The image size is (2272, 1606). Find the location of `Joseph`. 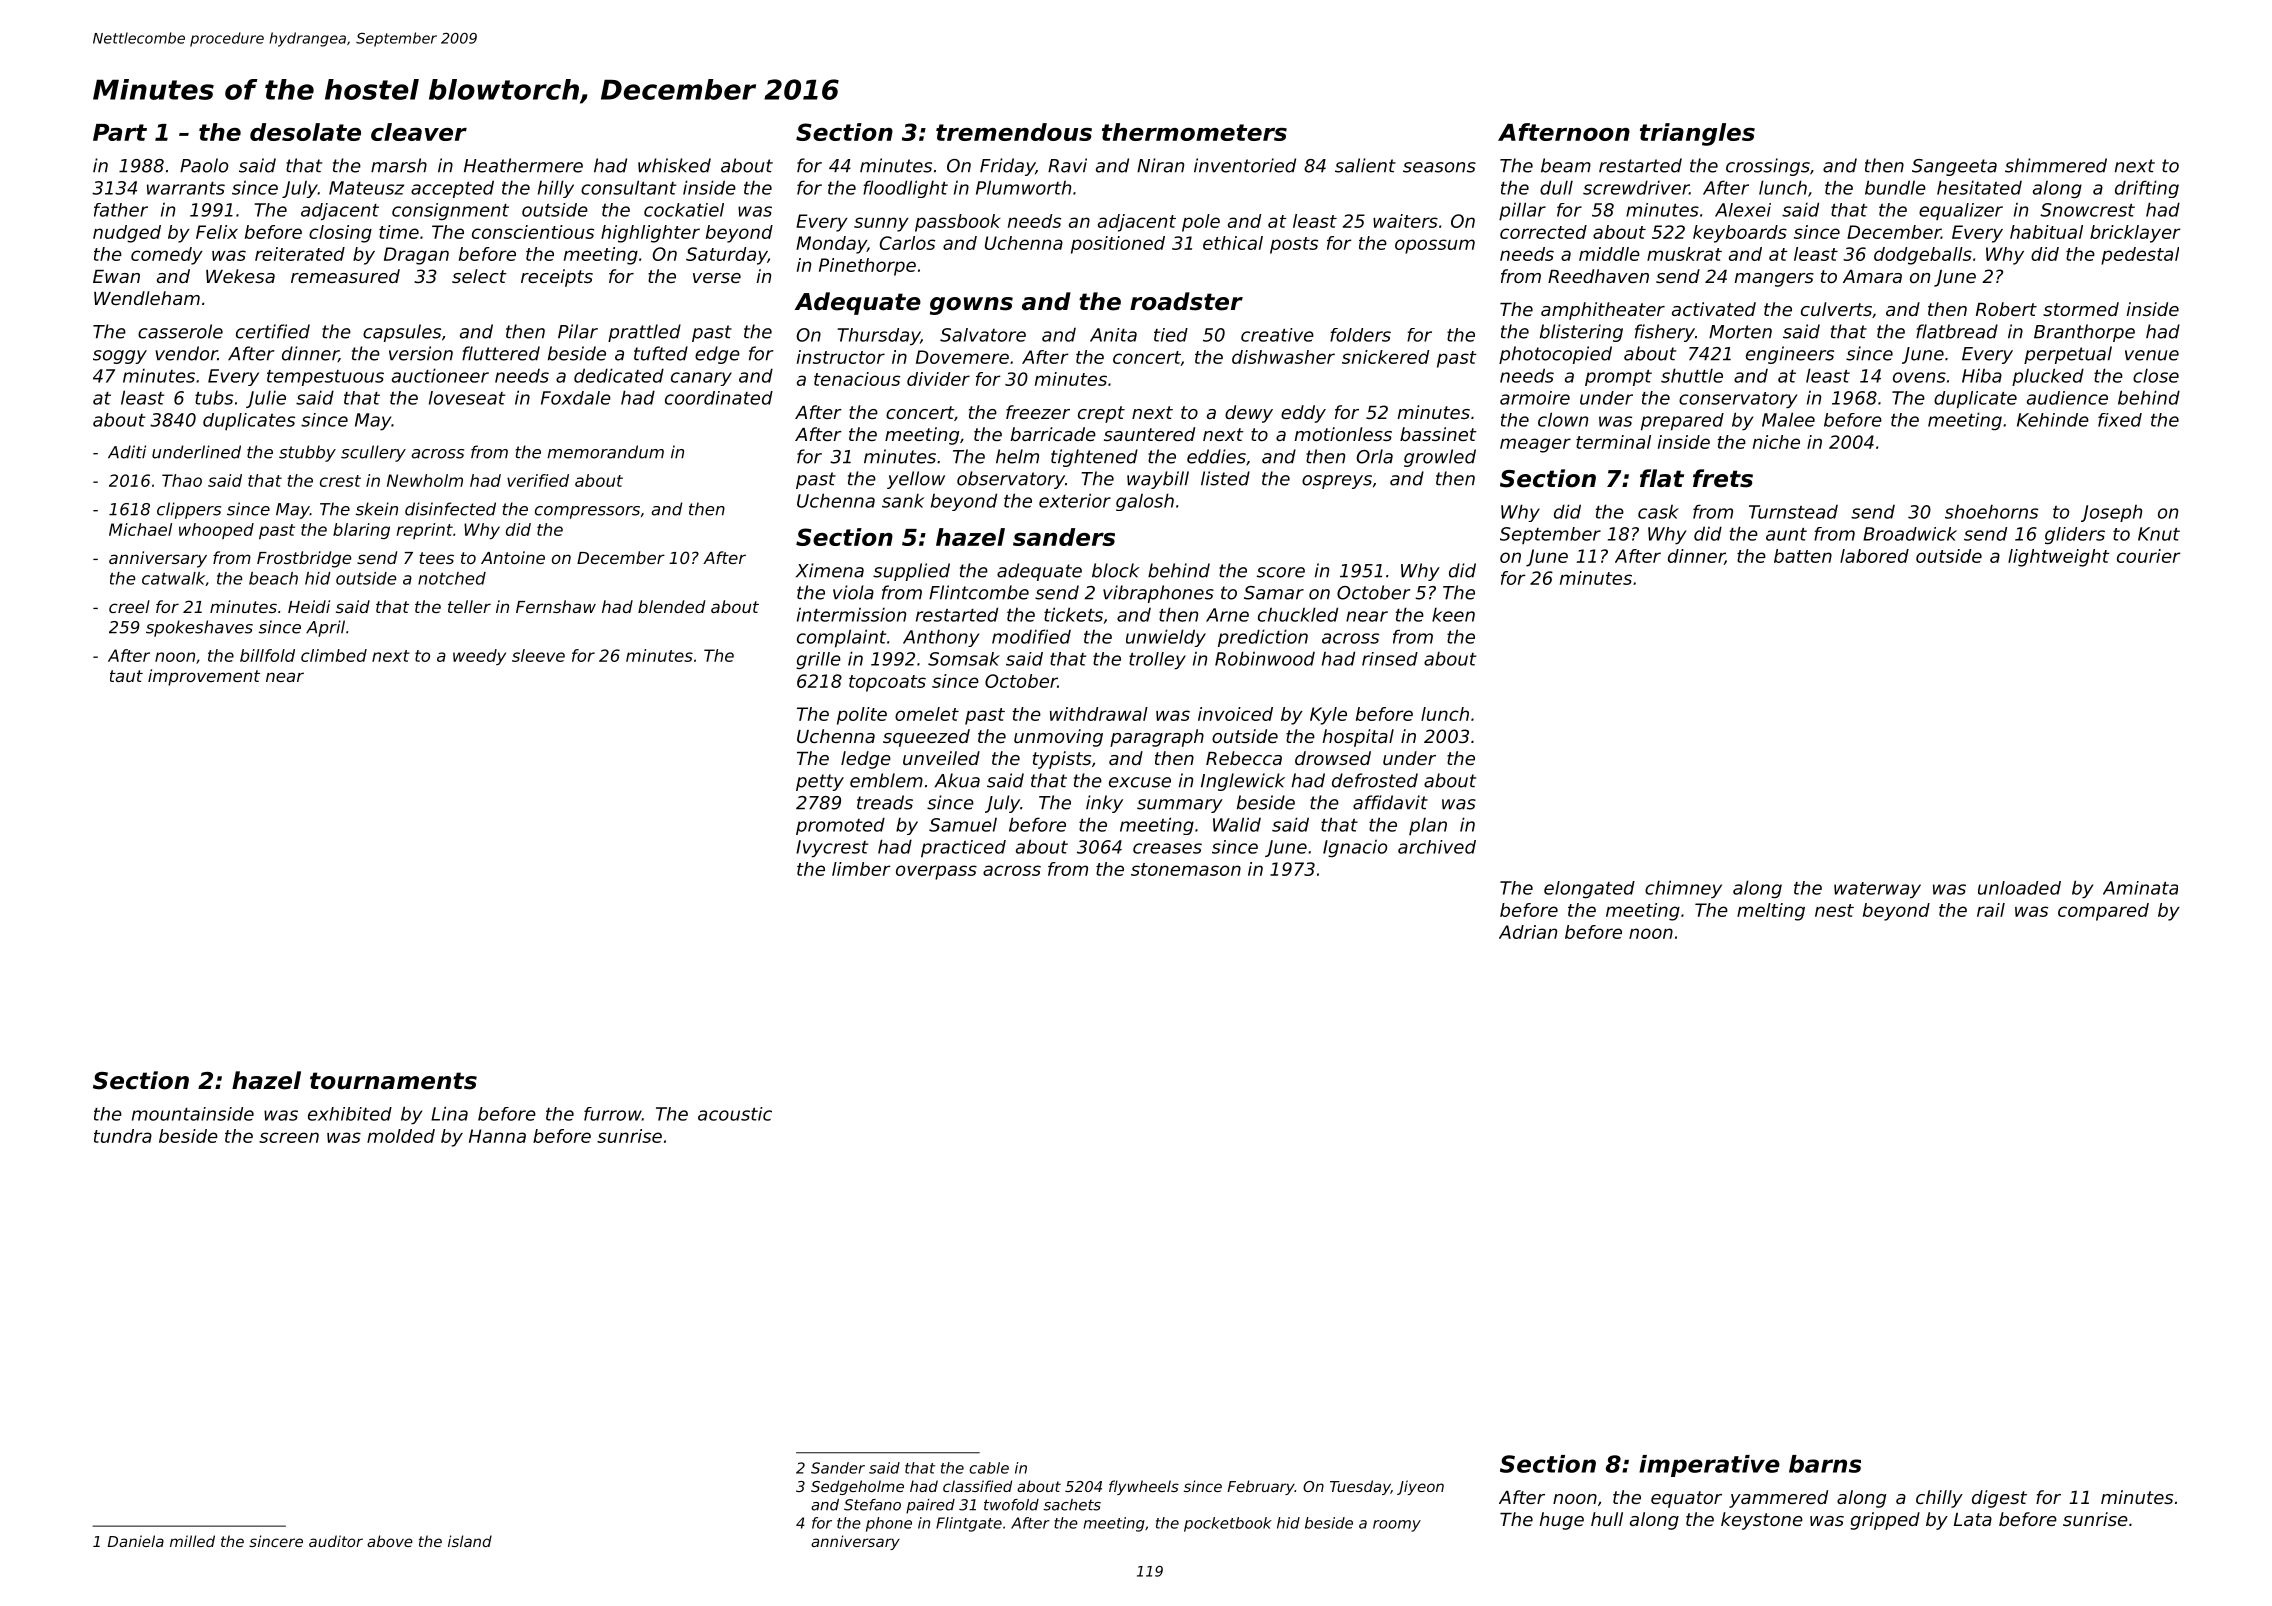

Joseph is located at coordinates (2111, 513).
